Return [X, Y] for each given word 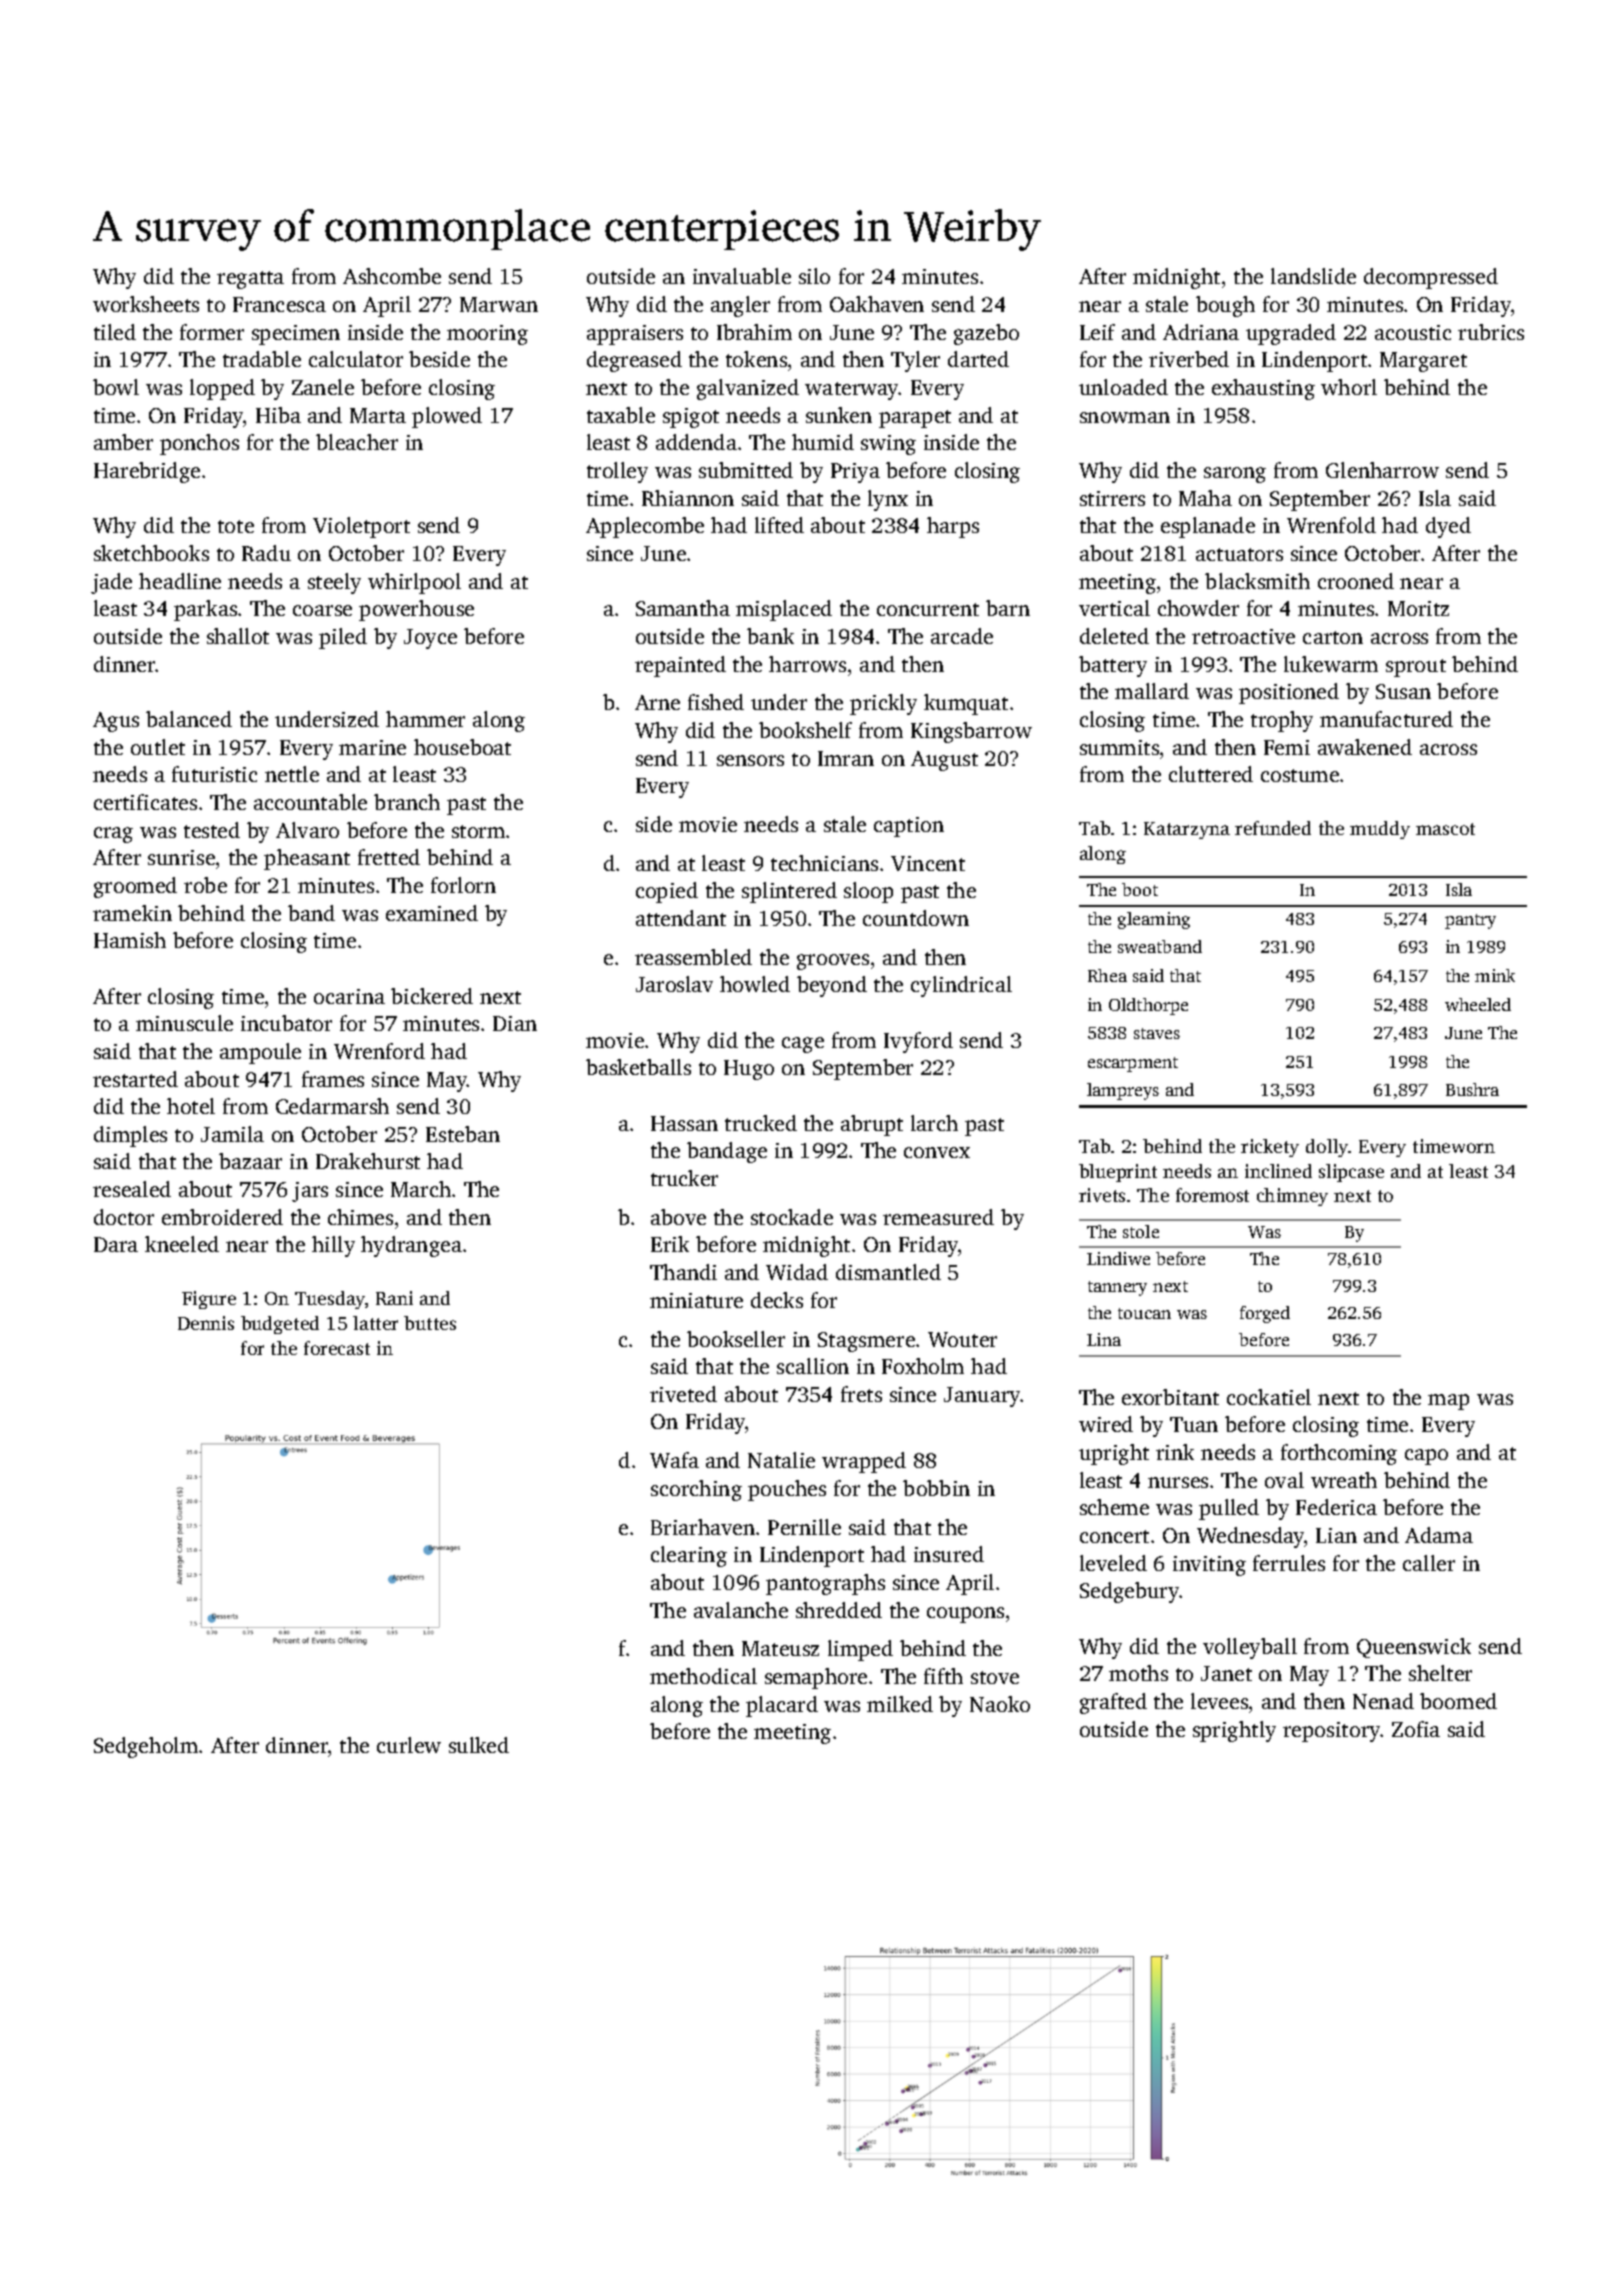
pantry [1470, 921]
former [212, 332]
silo [814, 276]
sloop [868, 892]
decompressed [1431, 278]
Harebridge [147, 472]
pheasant [307, 859]
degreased [634, 361]
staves [1157, 1033]
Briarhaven [703, 1527]
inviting [1209, 1566]
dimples [130, 1136]
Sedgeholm [146, 1747]
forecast [337, 1348]
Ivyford [918, 1042]
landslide [1313, 276]
